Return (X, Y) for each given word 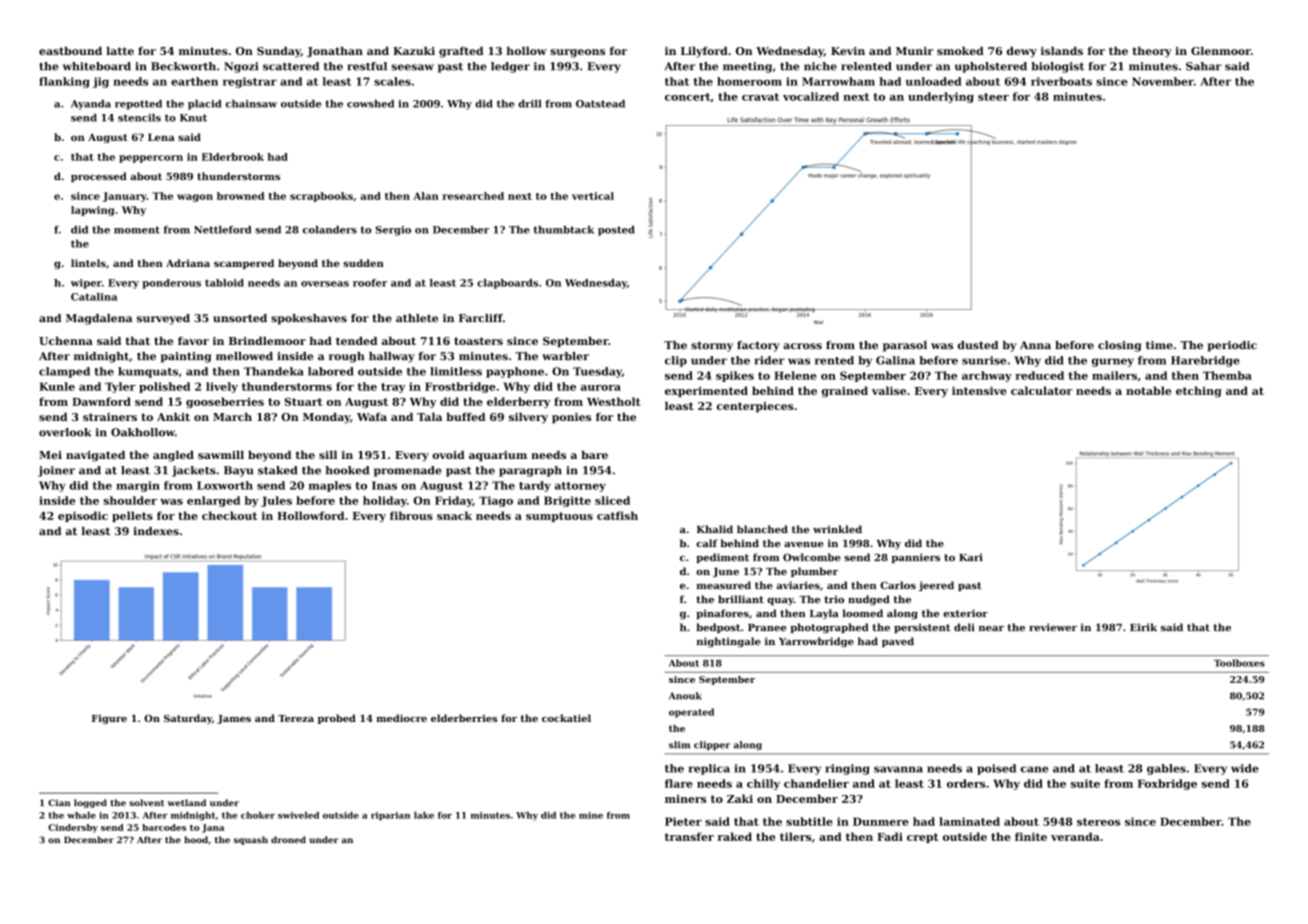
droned (288, 839)
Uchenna (66, 340)
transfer (689, 836)
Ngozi (241, 67)
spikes (735, 376)
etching (1199, 392)
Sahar (1203, 66)
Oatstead (600, 104)
